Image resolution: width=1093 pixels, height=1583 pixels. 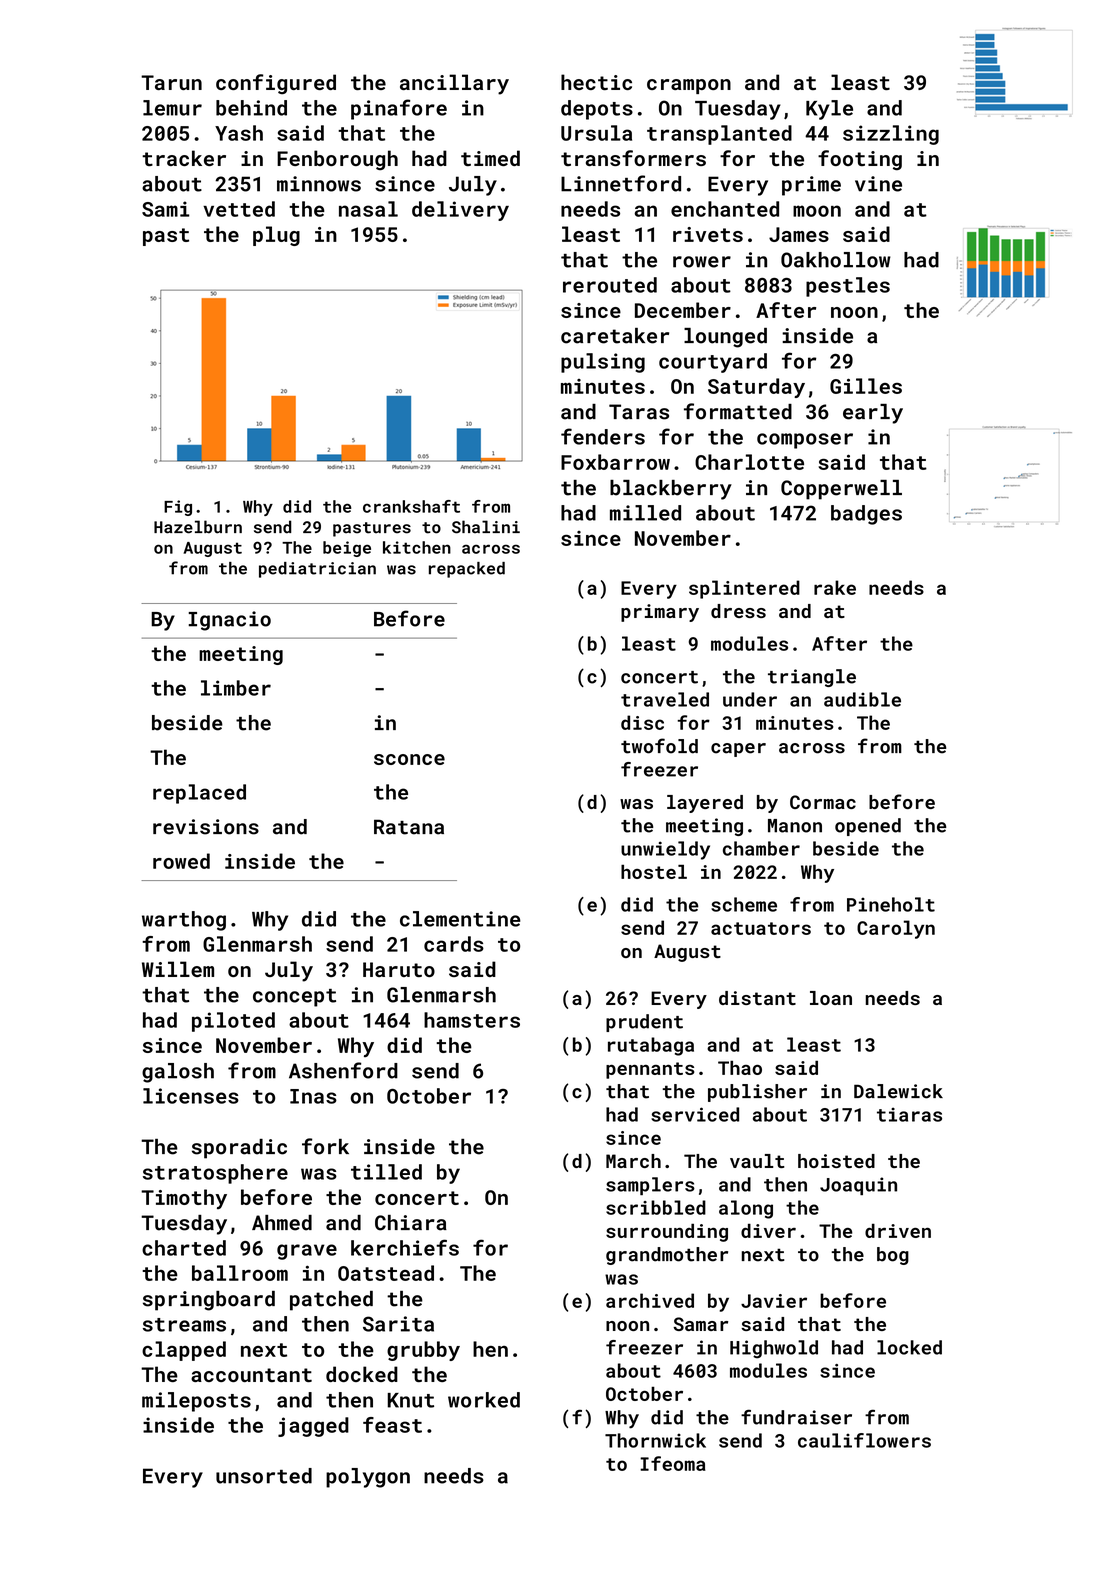 What do you see at coordinates (198, 527) in the page?
I see `Hazelburn` at bounding box center [198, 527].
